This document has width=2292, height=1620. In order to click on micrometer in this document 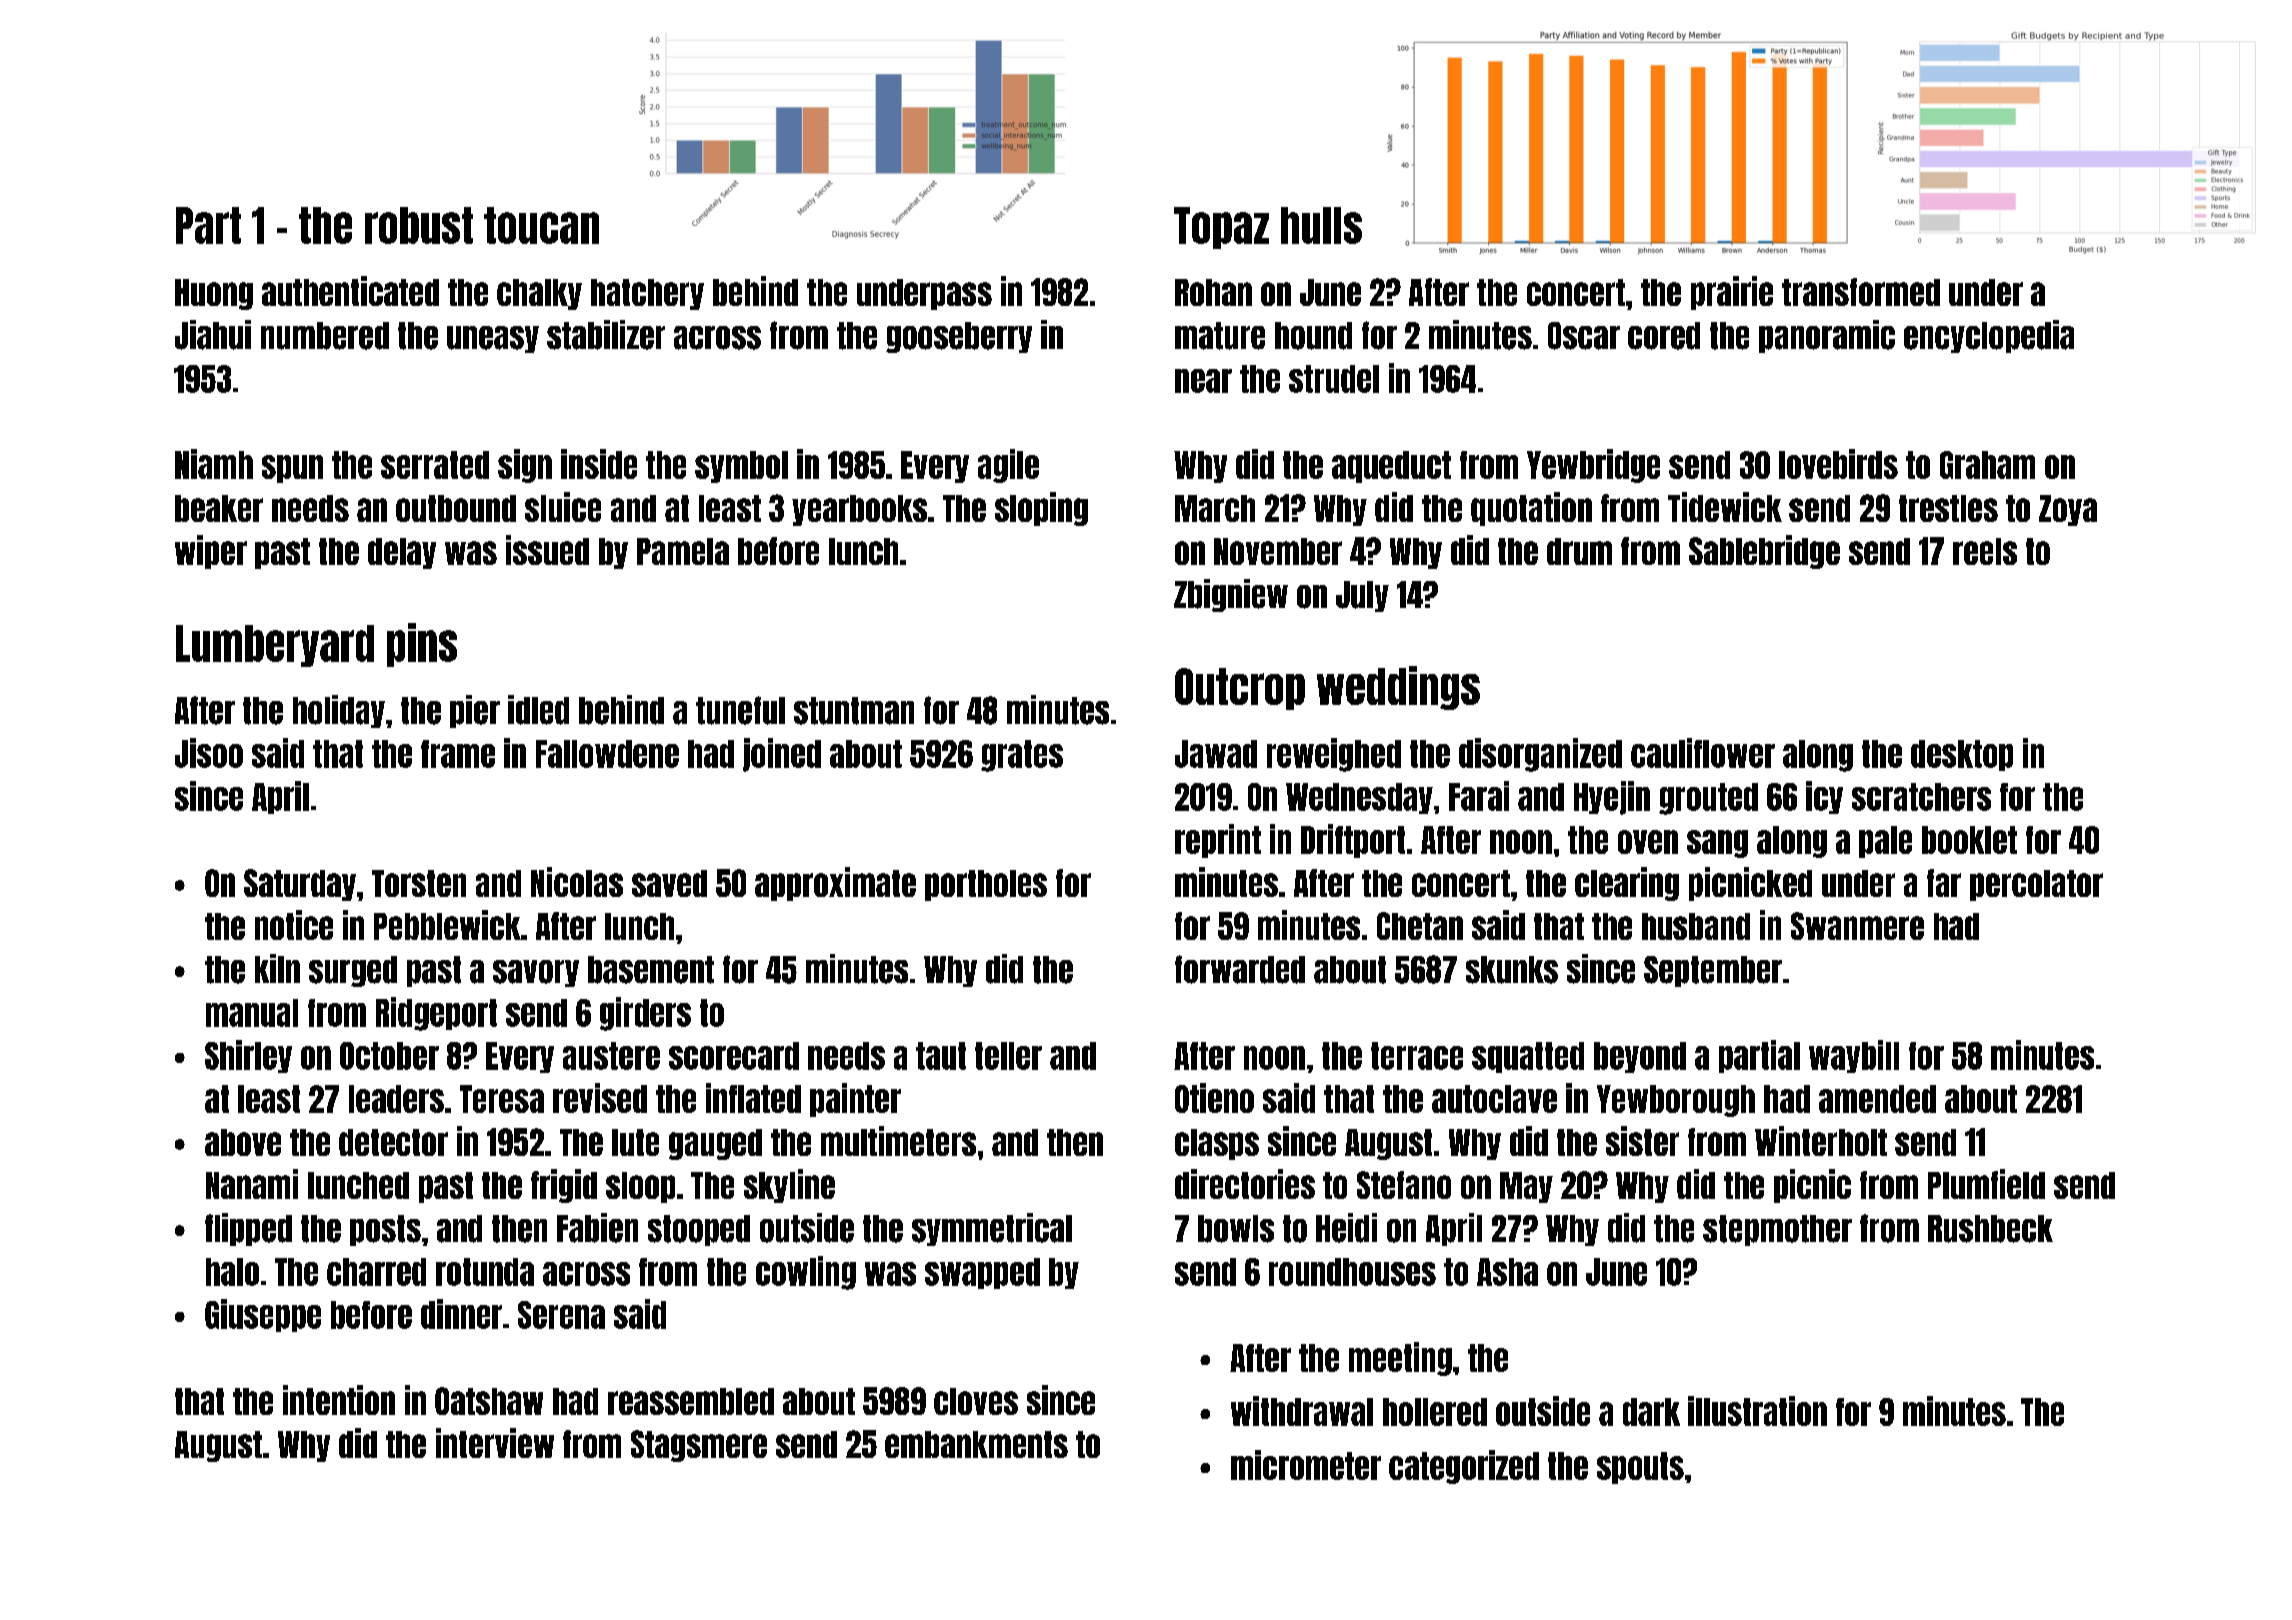, I will do `click(1306, 1465)`.
